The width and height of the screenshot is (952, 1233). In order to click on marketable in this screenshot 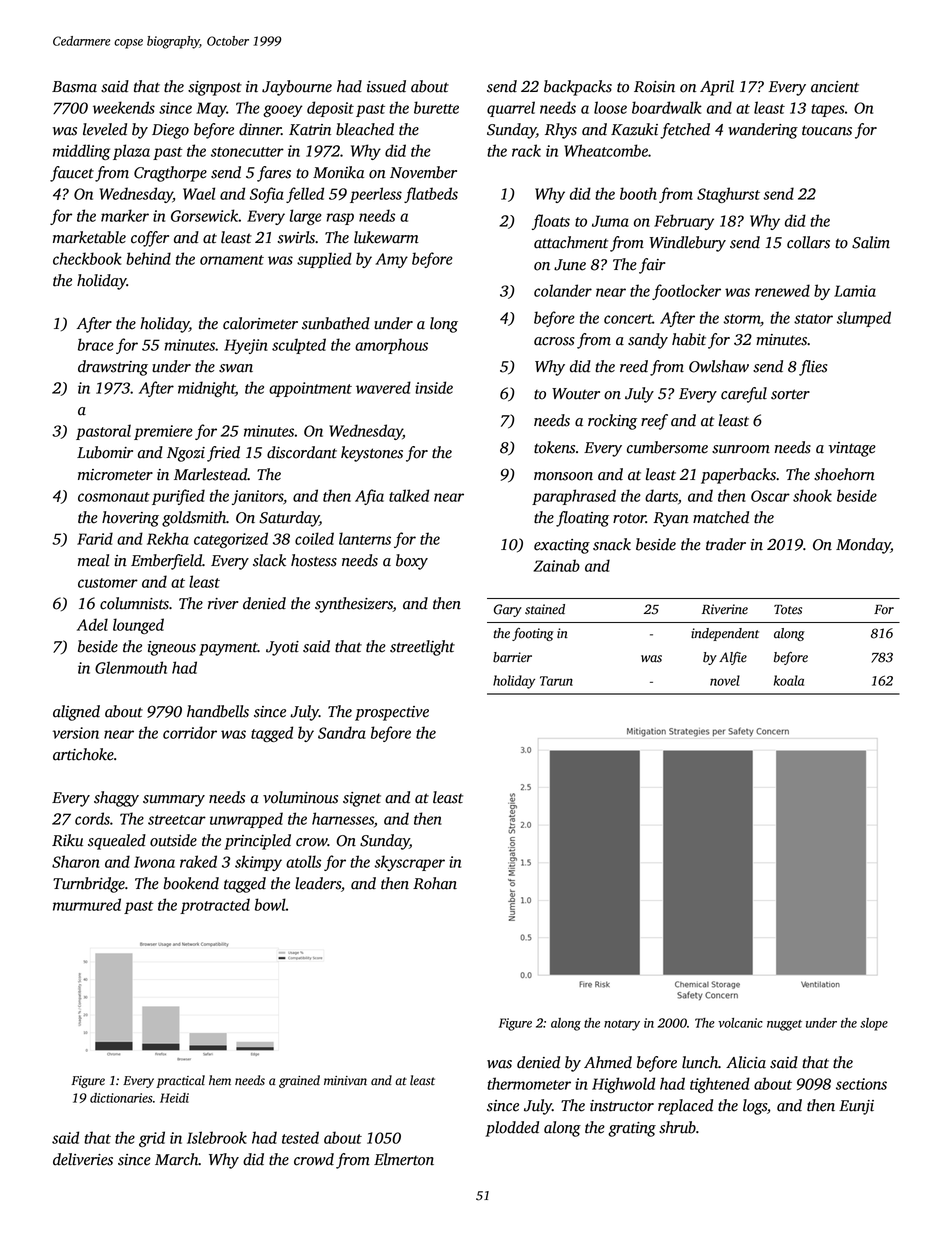, I will do `click(89, 237)`.
